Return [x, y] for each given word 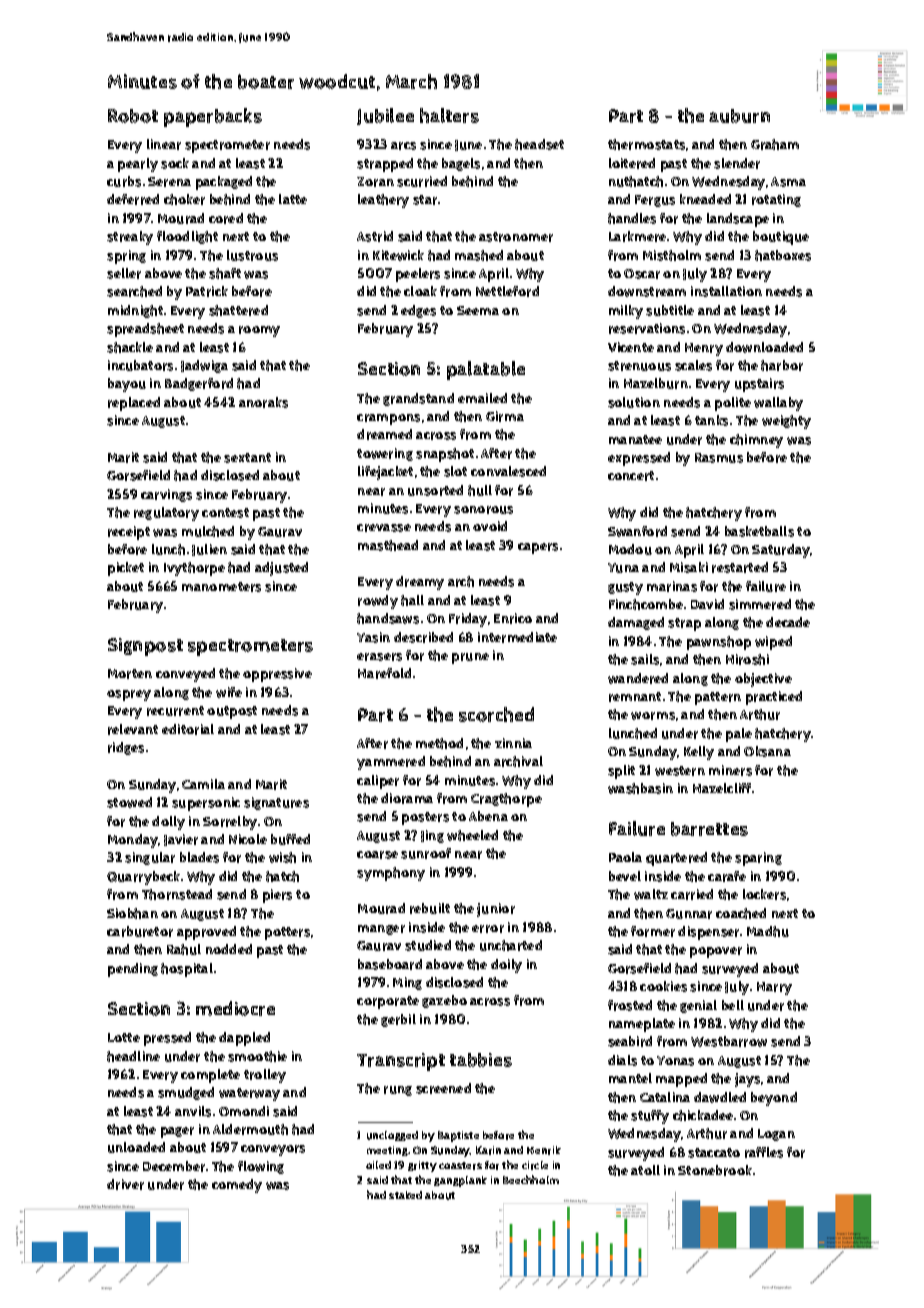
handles [632, 218]
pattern [718, 698]
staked [405, 1195]
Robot [133, 116]
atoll [645, 1170]
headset [539, 144]
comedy [237, 1186]
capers [538, 548]
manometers [221, 587]
